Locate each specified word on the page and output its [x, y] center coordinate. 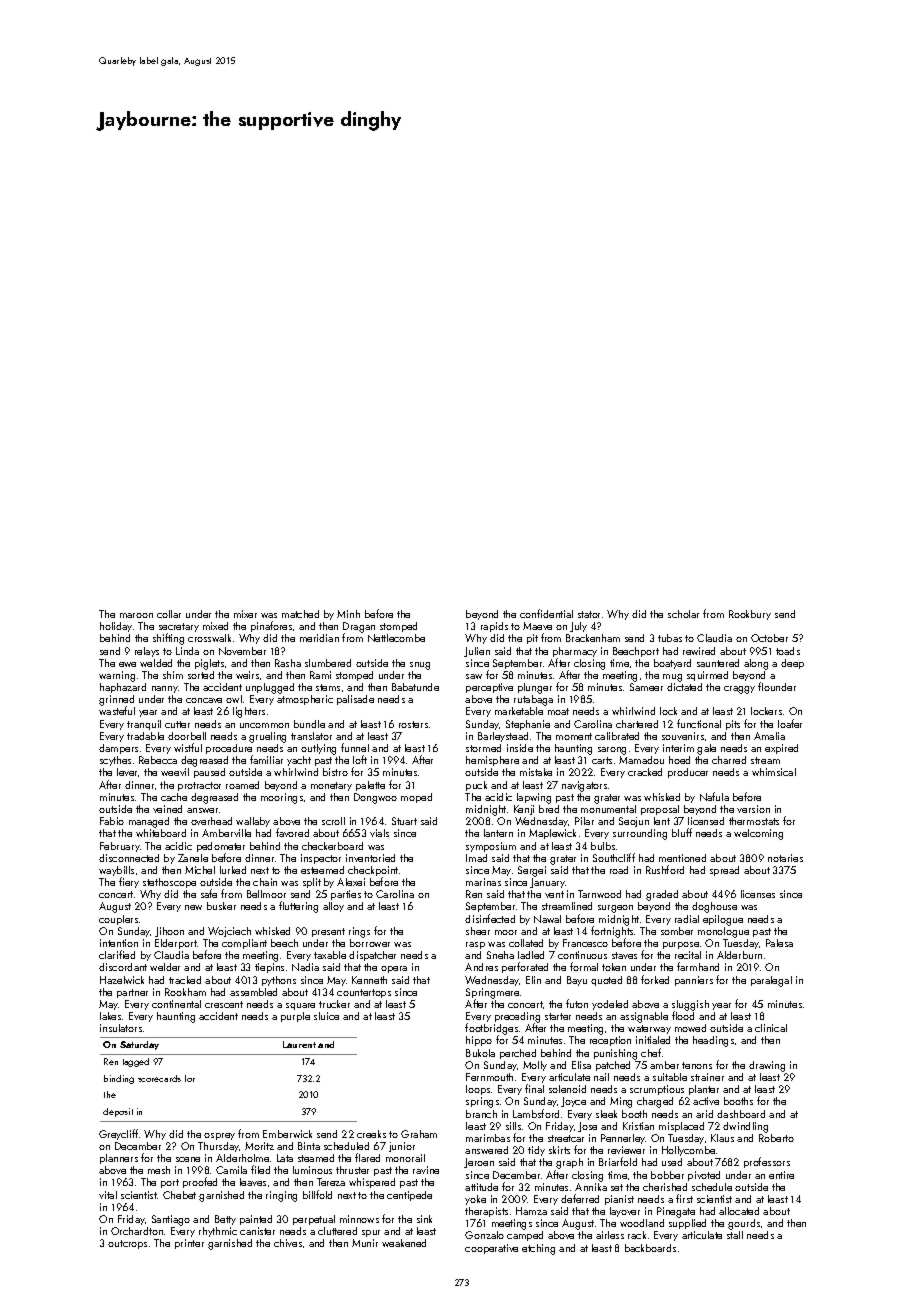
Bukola [480, 1053]
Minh [348, 614]
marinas [483, 882]
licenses [758, 894]
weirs [247, 675]
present [328, 932]
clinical [771, 1028]
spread [724, 871]
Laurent [299, 1044]
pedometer [221, 847]
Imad [476, 858]
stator [589, 614]
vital [108, 1195]
